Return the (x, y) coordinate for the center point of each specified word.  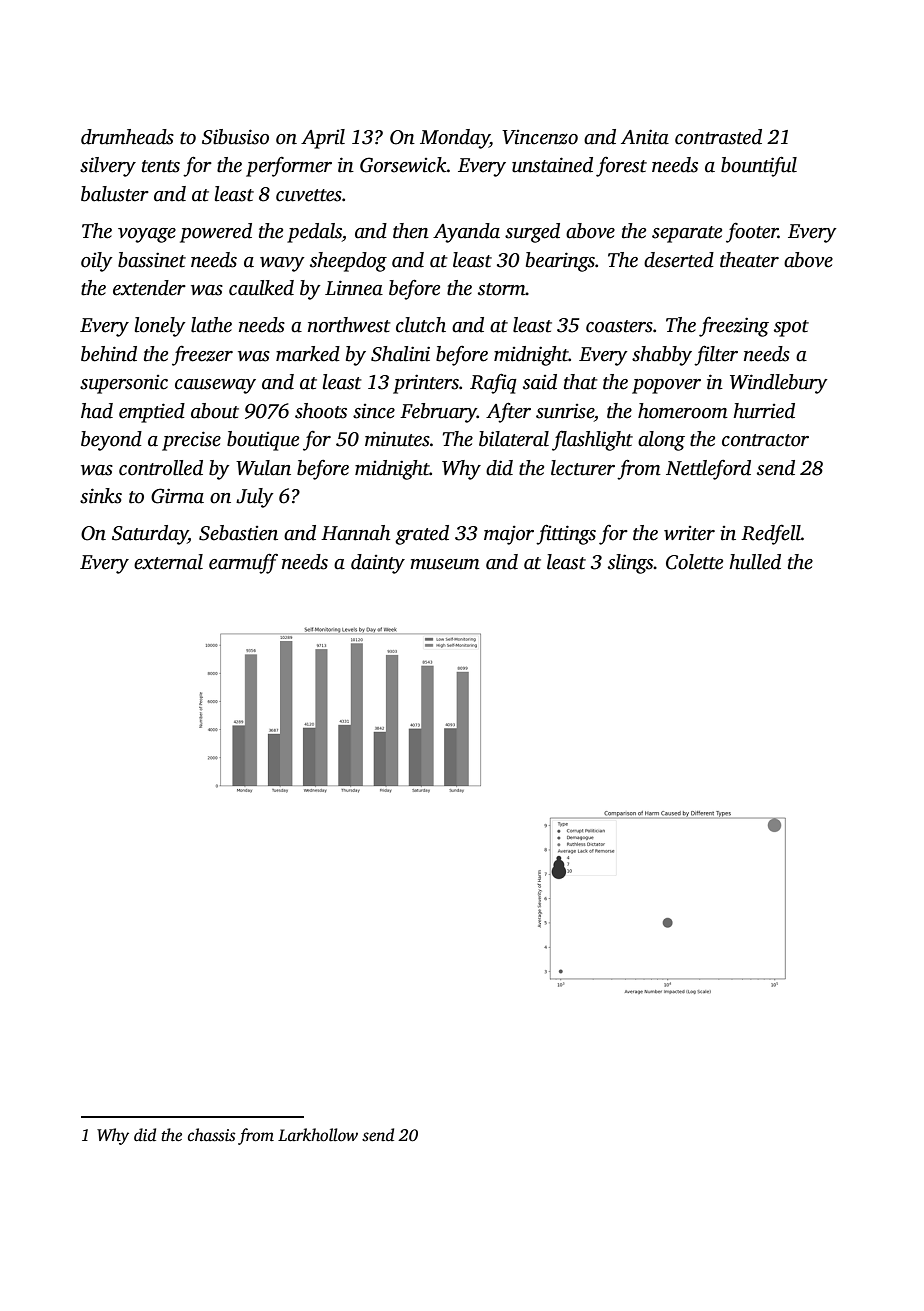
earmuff (243, 563)
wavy (282, 264)
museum (445, 564)
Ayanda (466, 233)
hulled (755, 562)
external (168, 562)
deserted (679, 260)
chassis (211, 1135)
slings (631, 564)
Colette (694, 562)
